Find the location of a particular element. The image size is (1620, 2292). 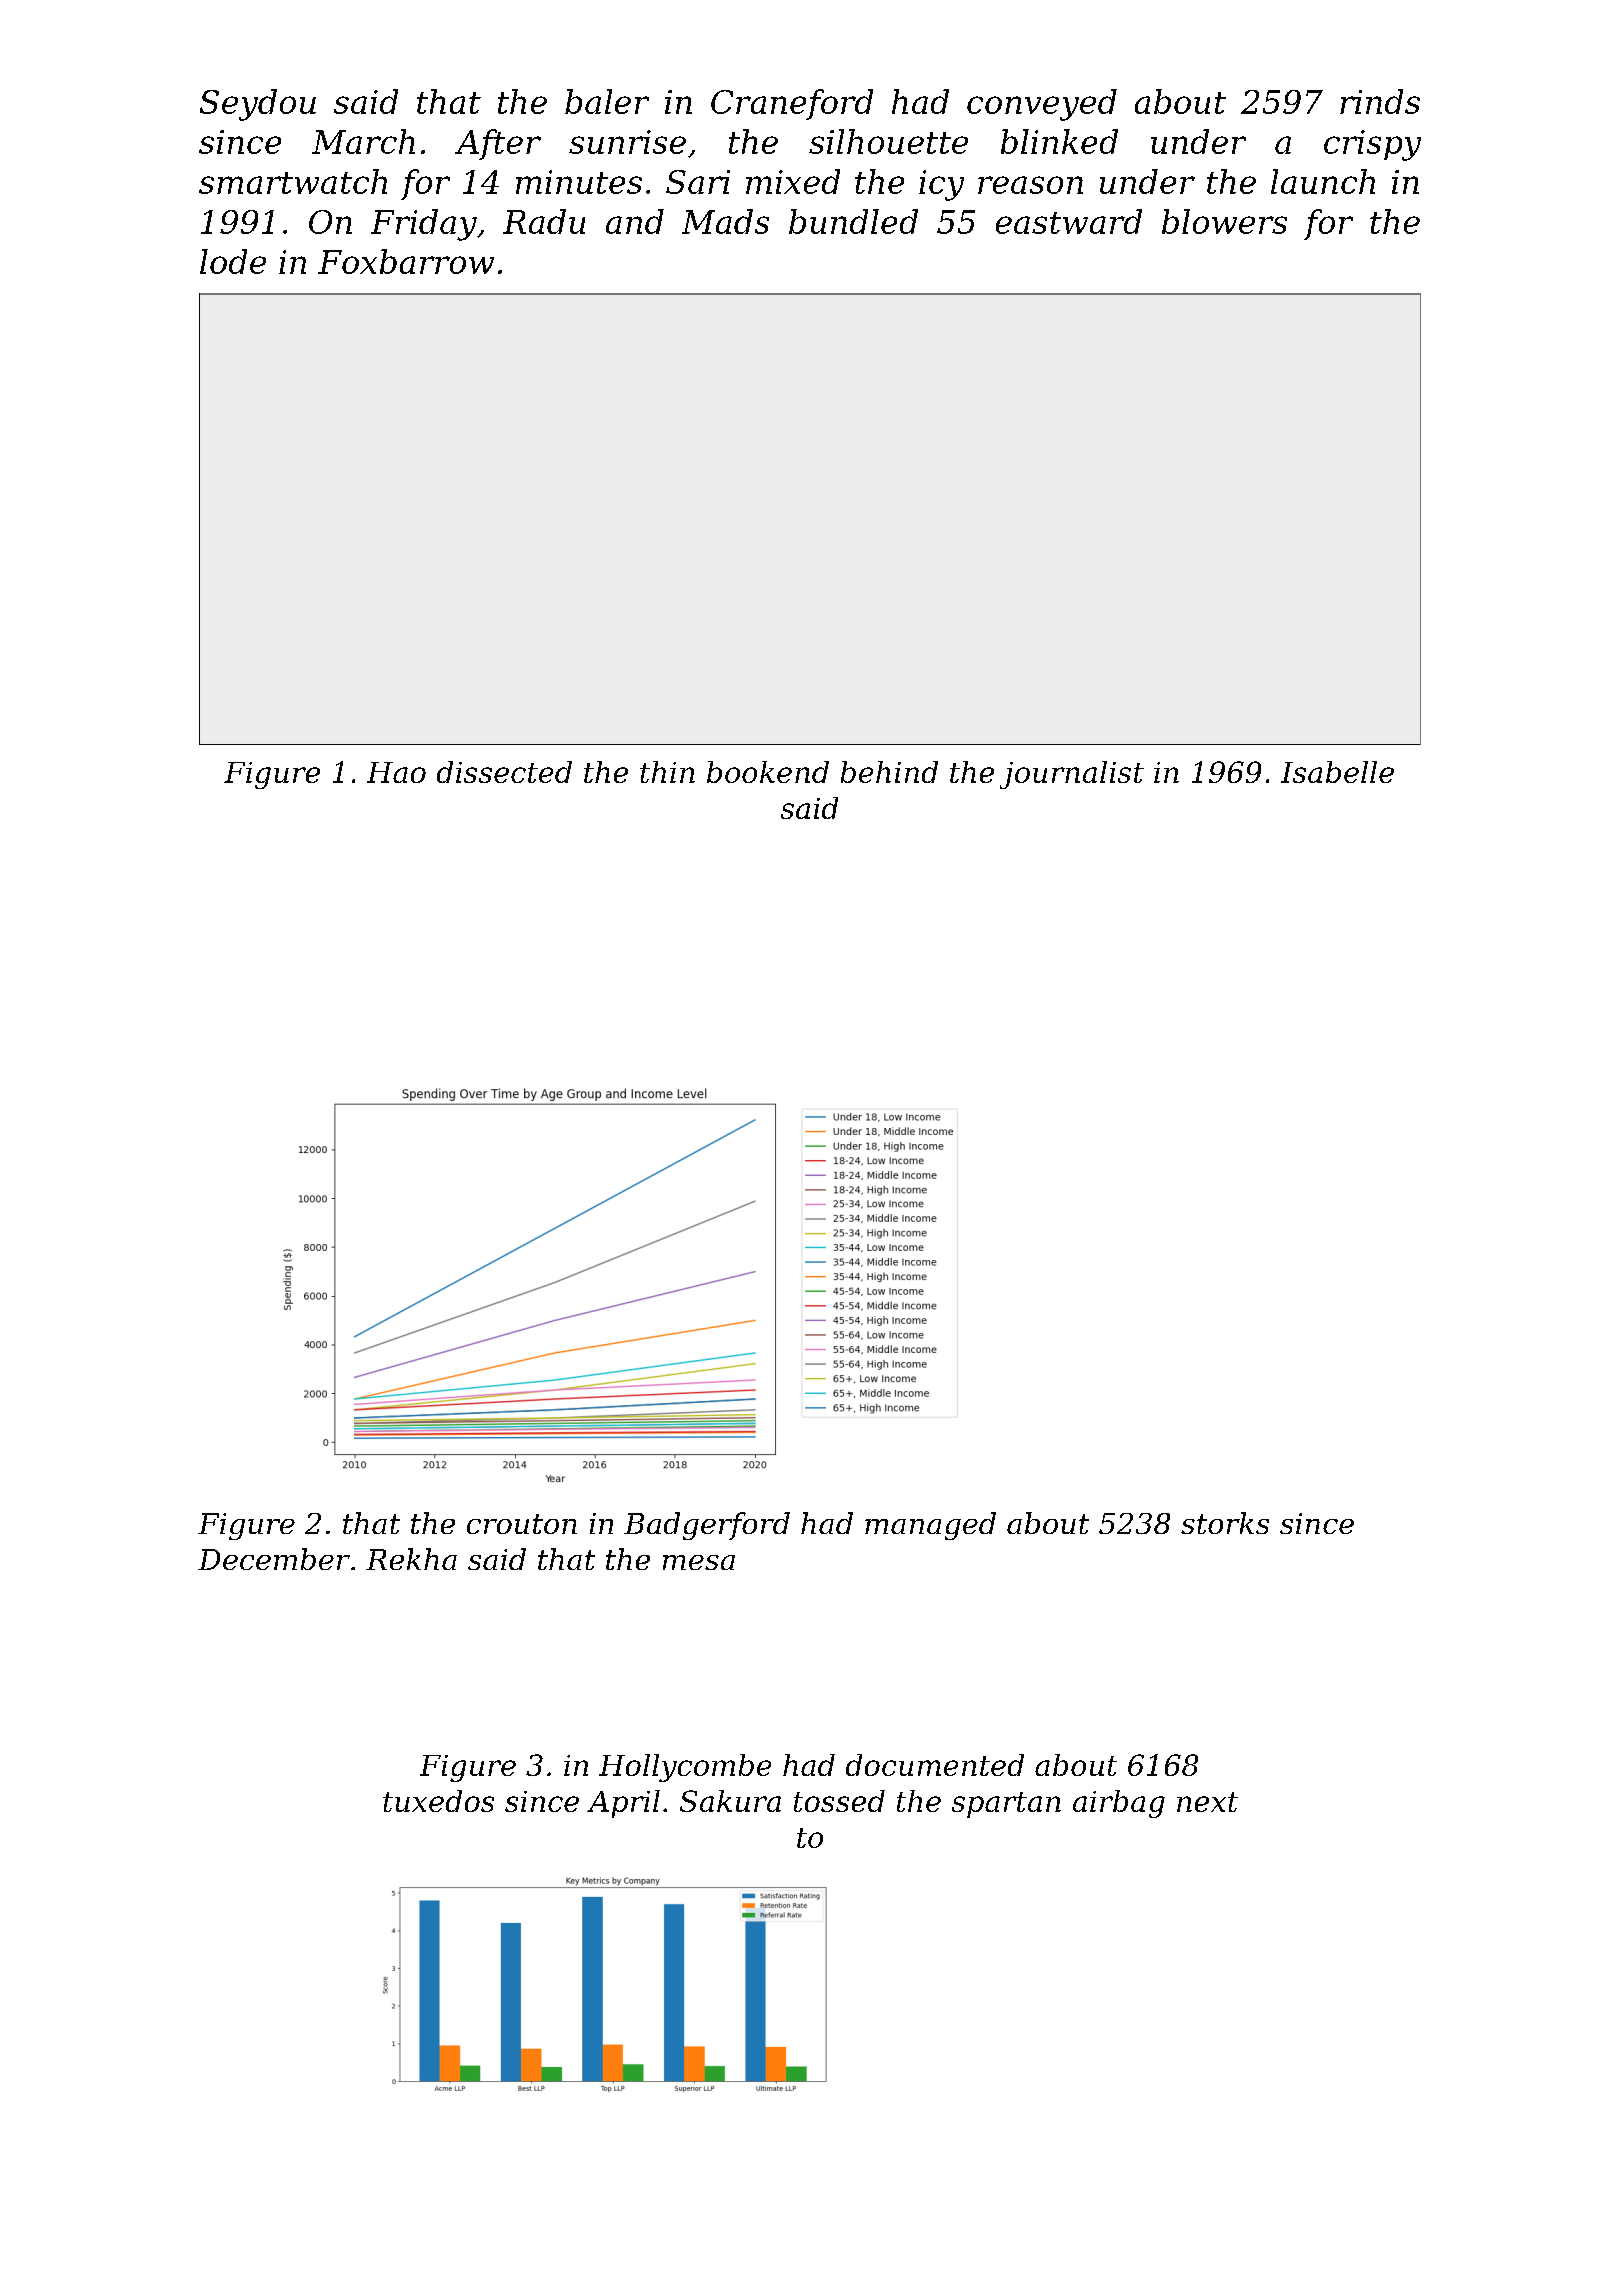

conveyed is located at coordinates (1042, 105).
